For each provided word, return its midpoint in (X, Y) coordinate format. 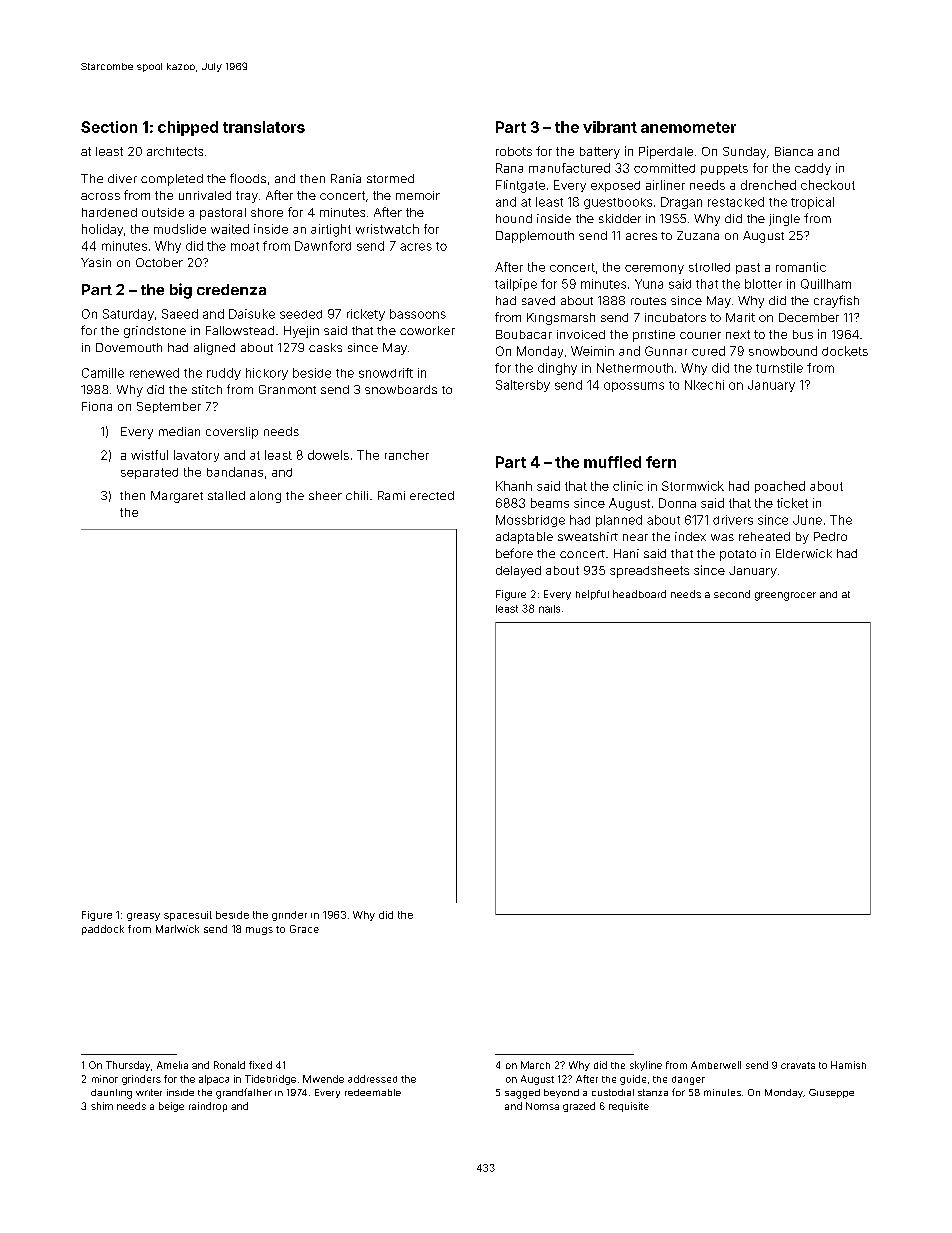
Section (109, 127)
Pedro (830, 536)
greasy (143, 917)
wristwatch (387, 229)
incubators (675, 317)
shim (102, 1106)
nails (549, 609)
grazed (579, 1107)
